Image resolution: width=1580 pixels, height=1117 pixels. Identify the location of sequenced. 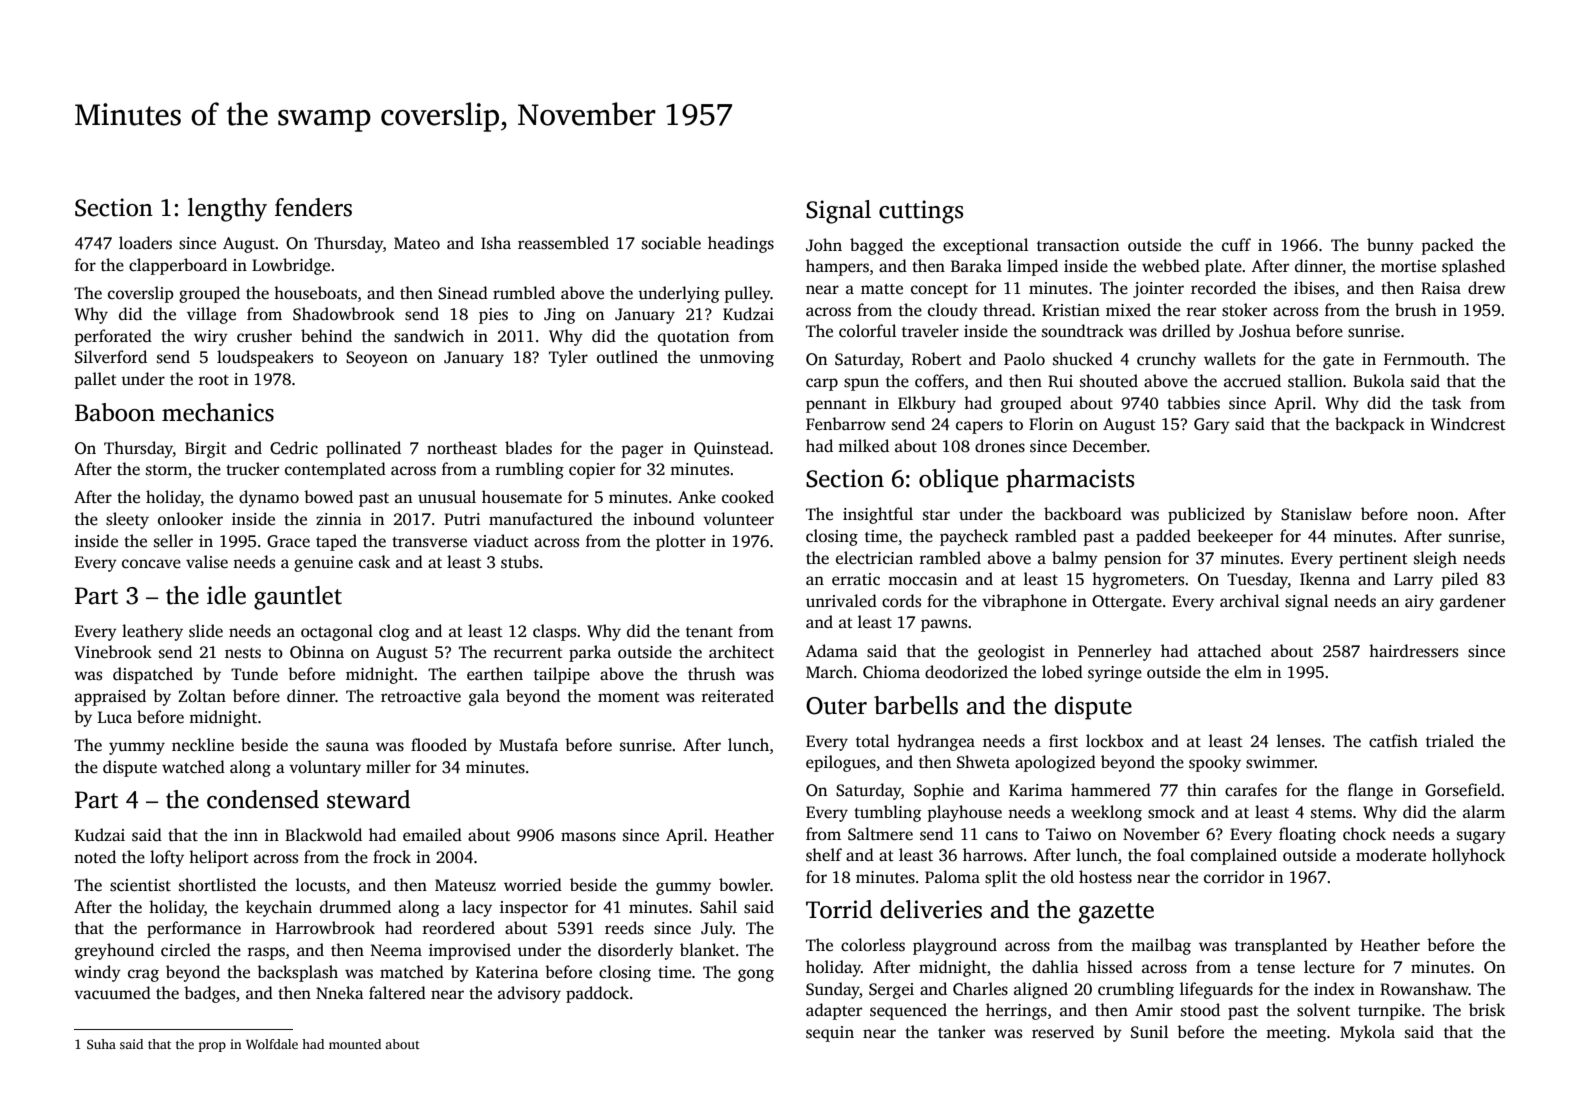
(908, 1011).
